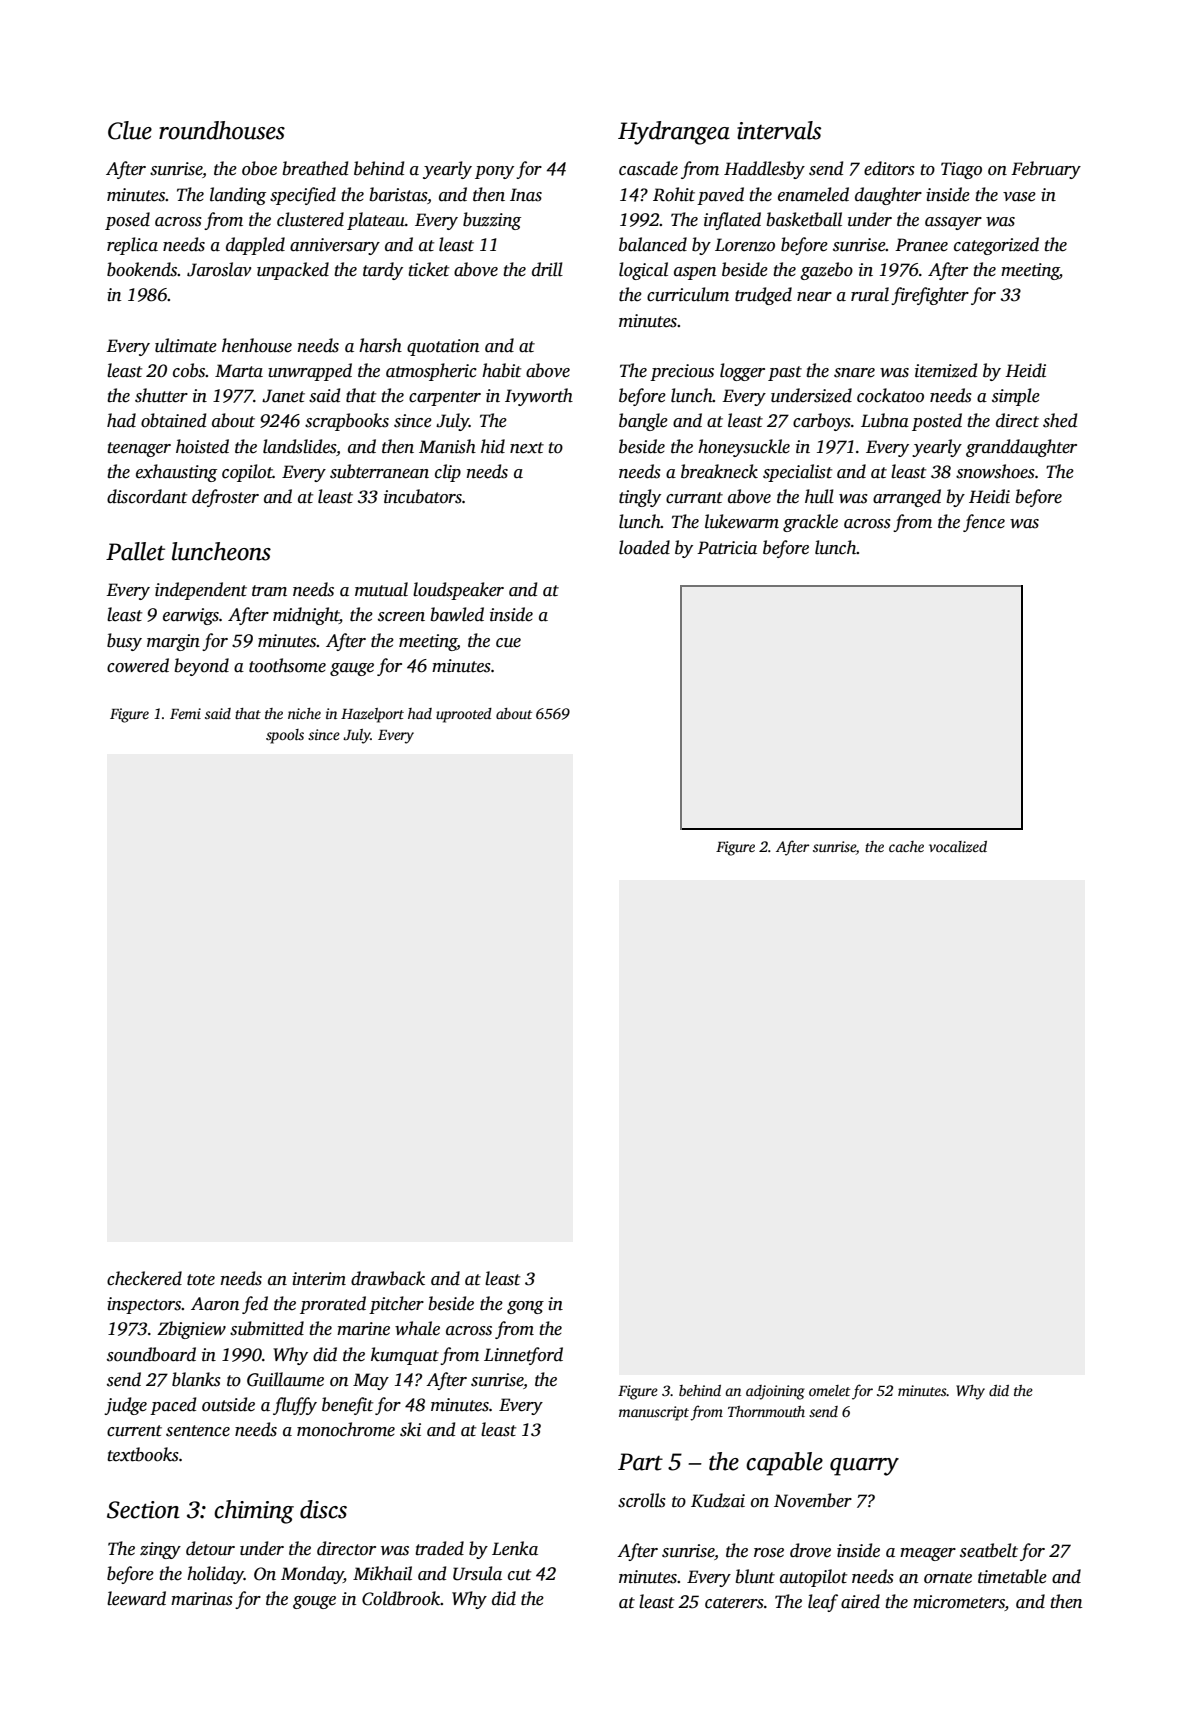 The image size is (1192, 1726). What do you see at coordinates (202, 446) in the screenshot?
I see `hoisted` at bounding box center [202, 446].
